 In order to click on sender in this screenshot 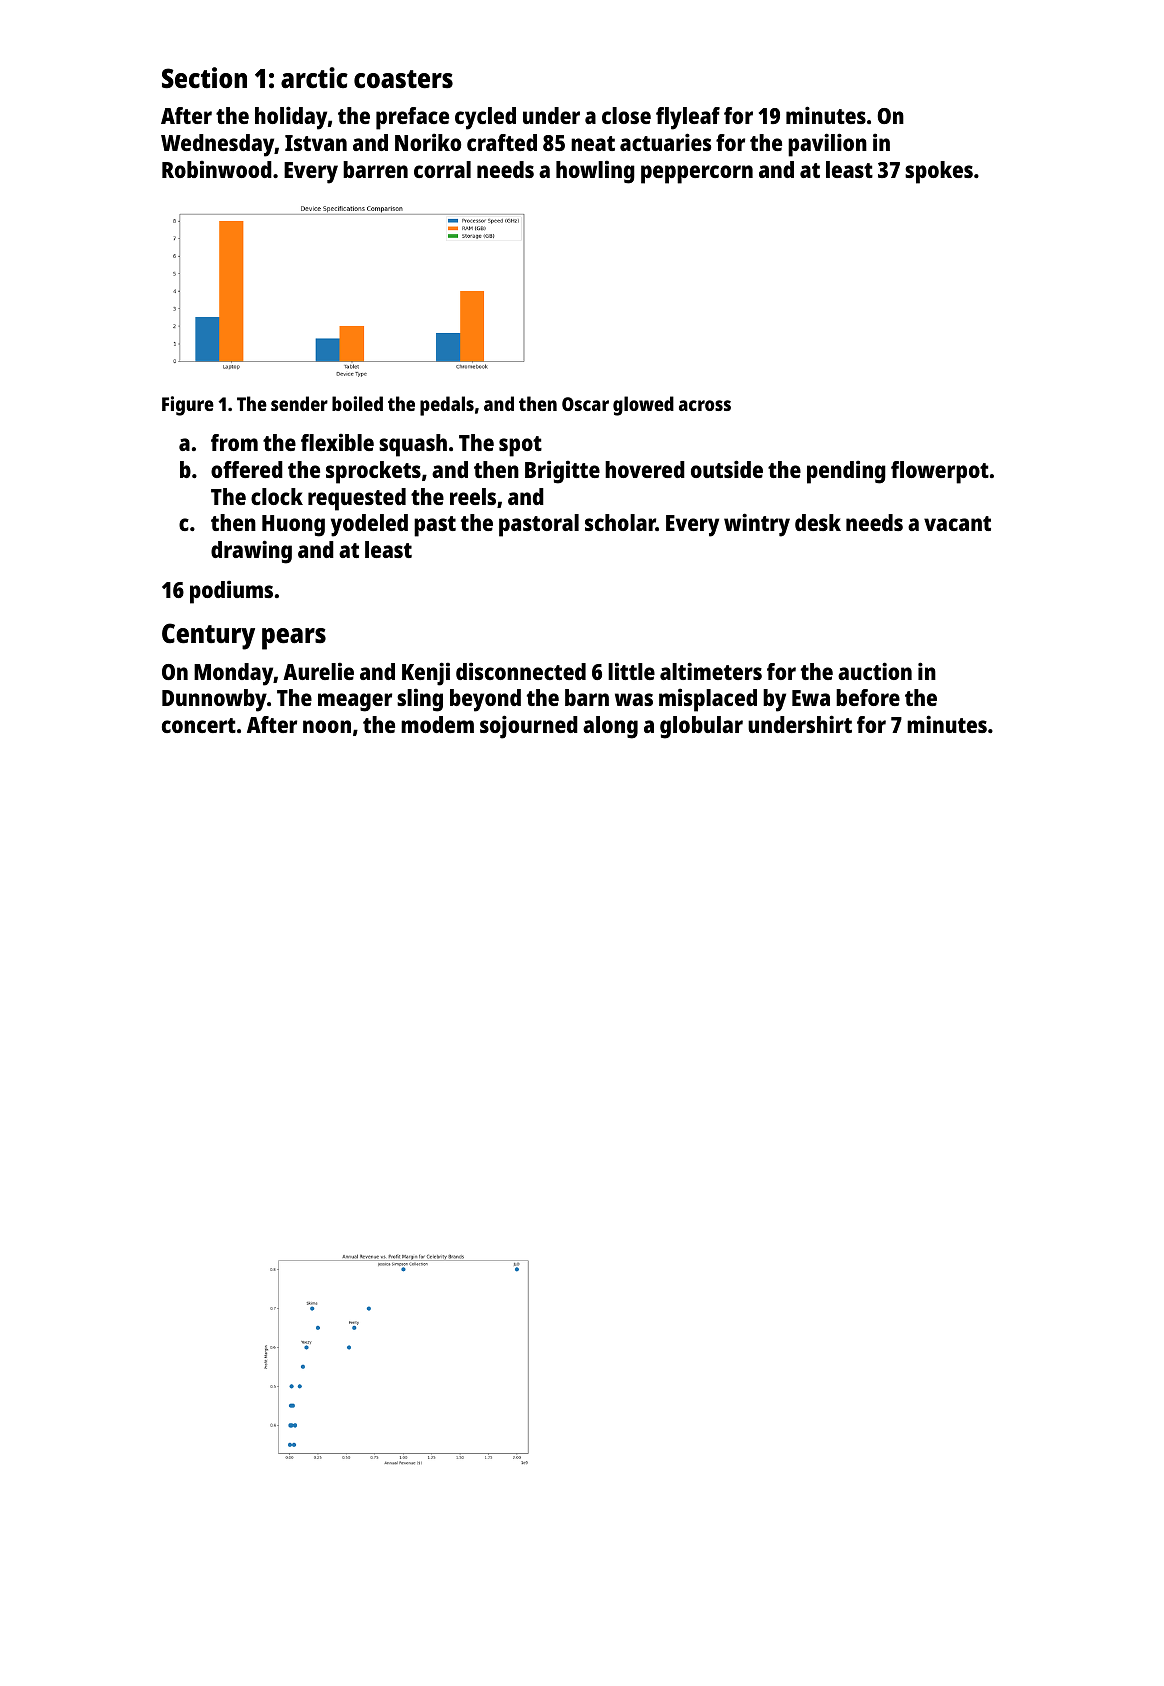, I will do `click(299, 403)`.
